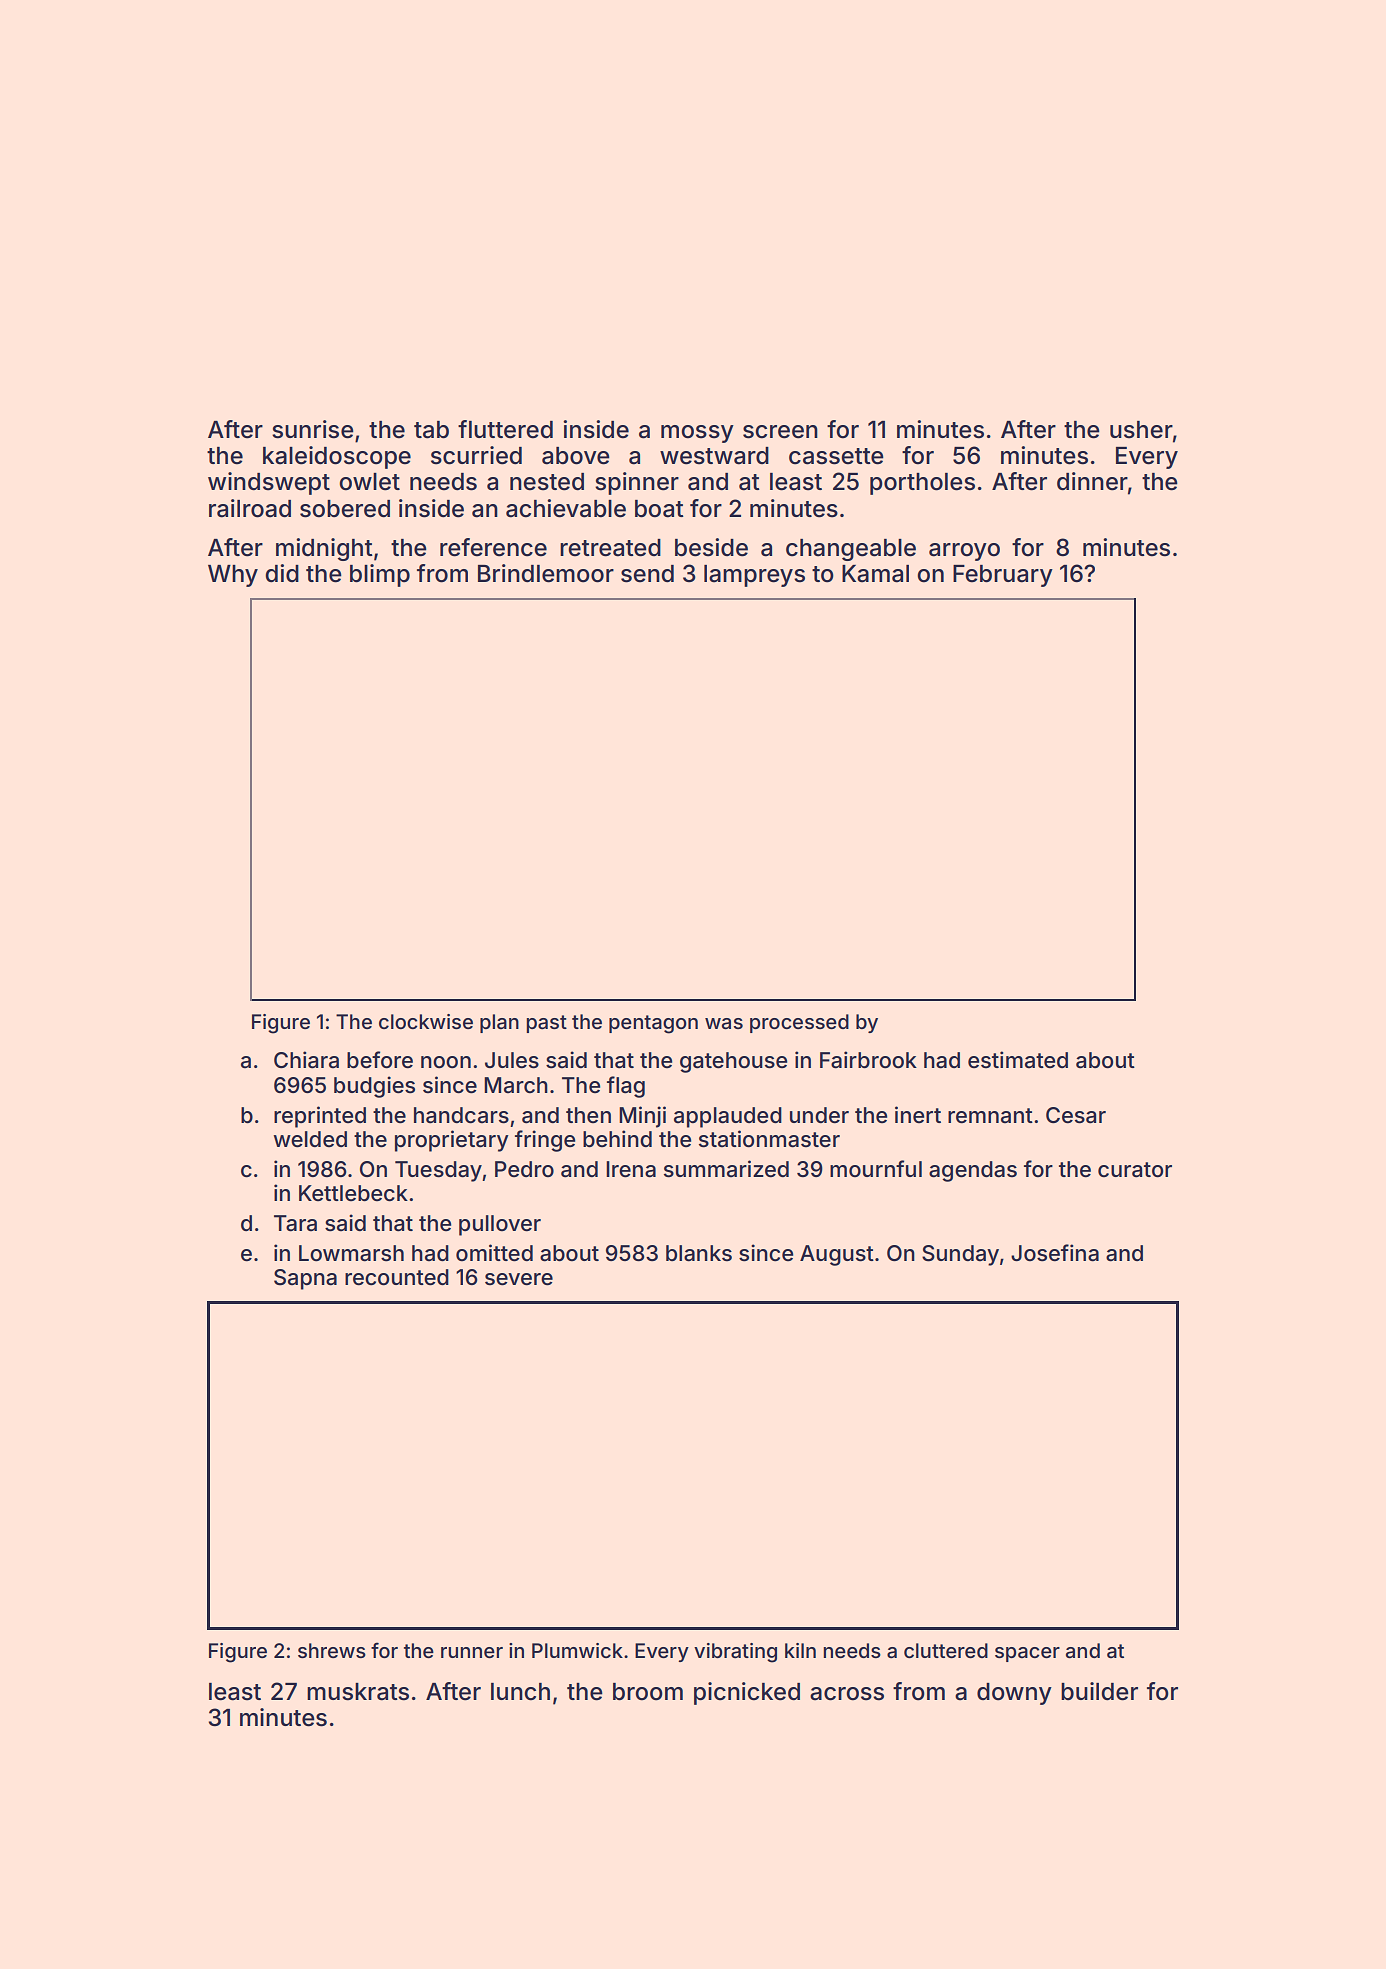  Describe the element at coordinates (269, 483) in the screenshot. I see `windswept` at that location.
